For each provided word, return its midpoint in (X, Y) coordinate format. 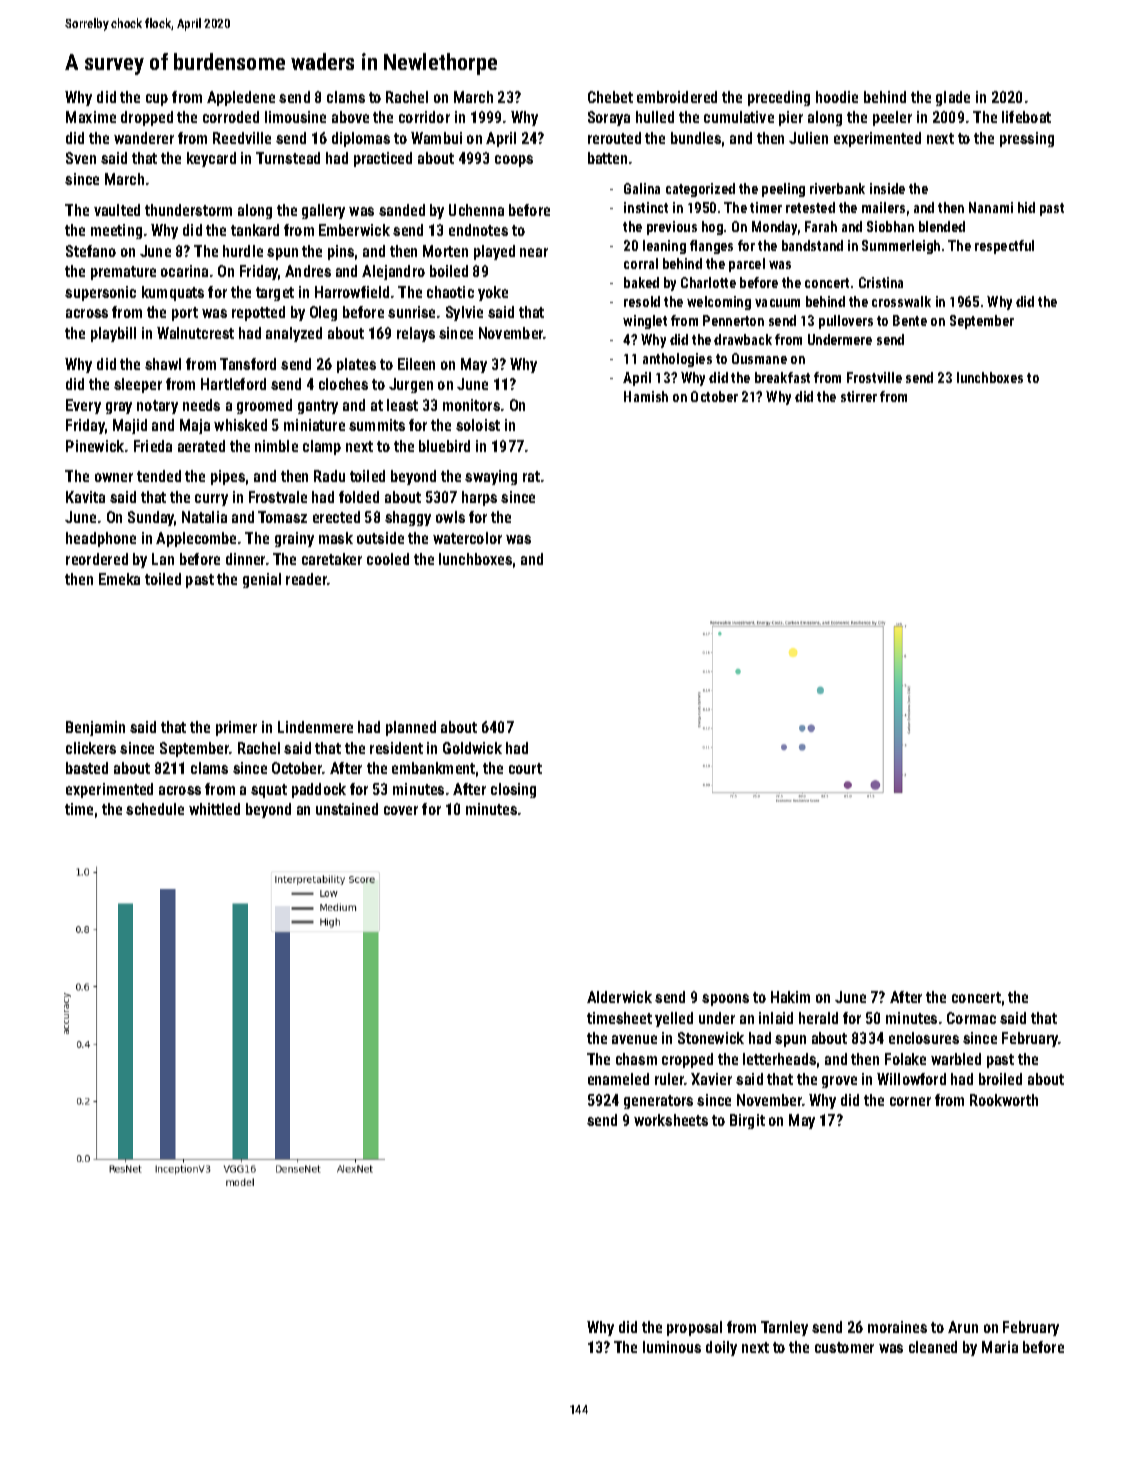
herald (818, 1018)
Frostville (874, 377)
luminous (672, 1347)
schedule (155, 809)
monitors (471, 405)
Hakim (790, 997)
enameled (618, 1079)
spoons (725, 1000)
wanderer (144, 138)
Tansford (248, 364)
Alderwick (619, 997)
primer (236, 728)
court (525, 768)
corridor (424, 117)
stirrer (859, 396)
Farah (821, 226)
